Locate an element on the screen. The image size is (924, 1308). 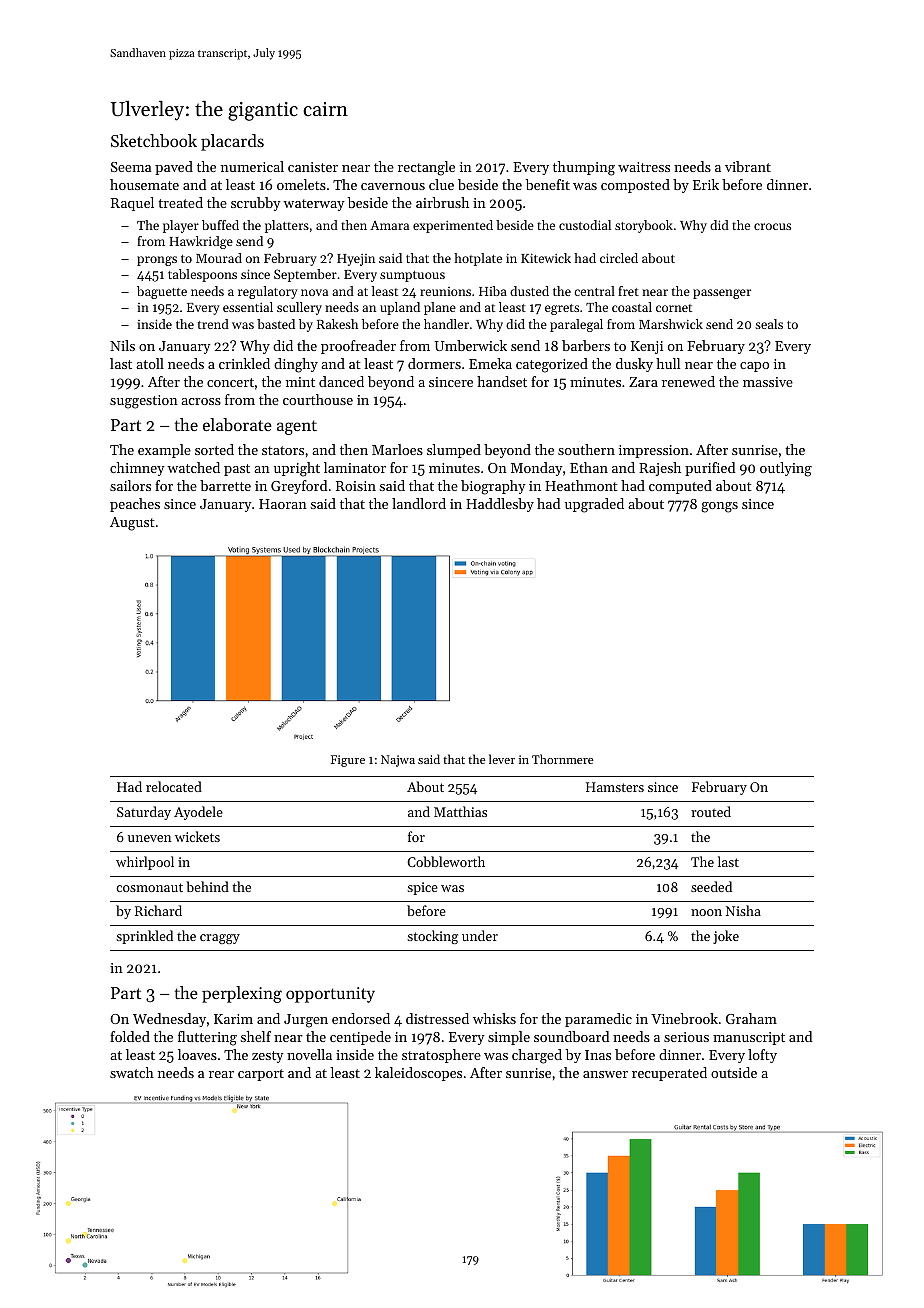
recuperated is located at coordinates (669, 1074).
